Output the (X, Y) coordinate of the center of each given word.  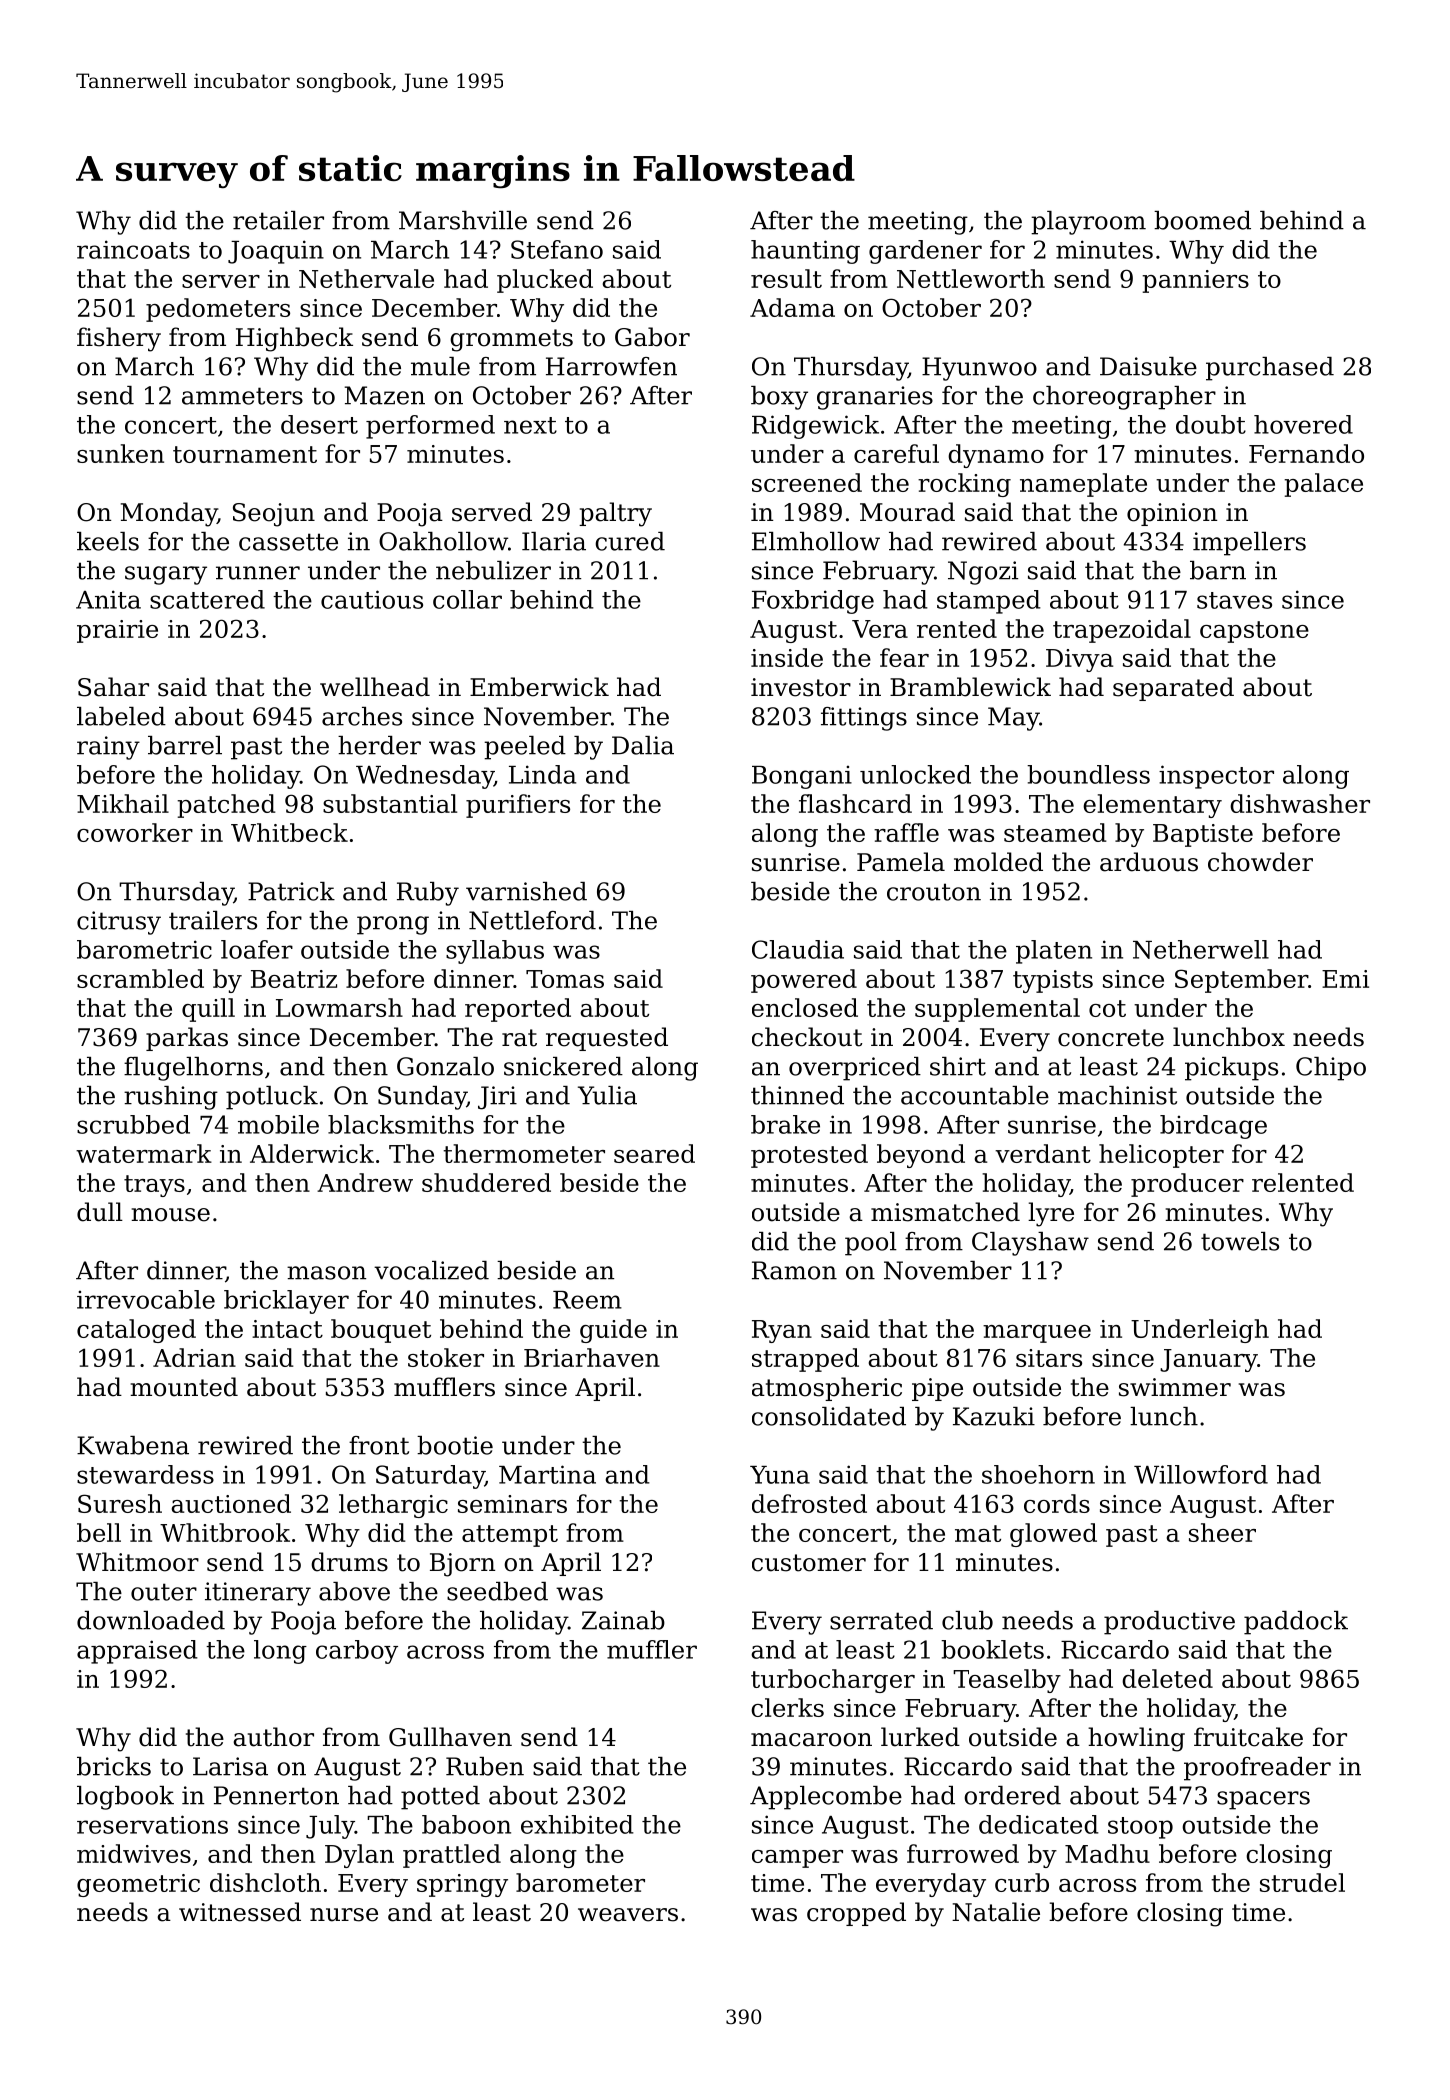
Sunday (422, 1098)
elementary (1152, 806)
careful (896, 453)
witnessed (240, 1912)
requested (607, 1039)
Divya (1079, 660)
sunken (120, 453)
